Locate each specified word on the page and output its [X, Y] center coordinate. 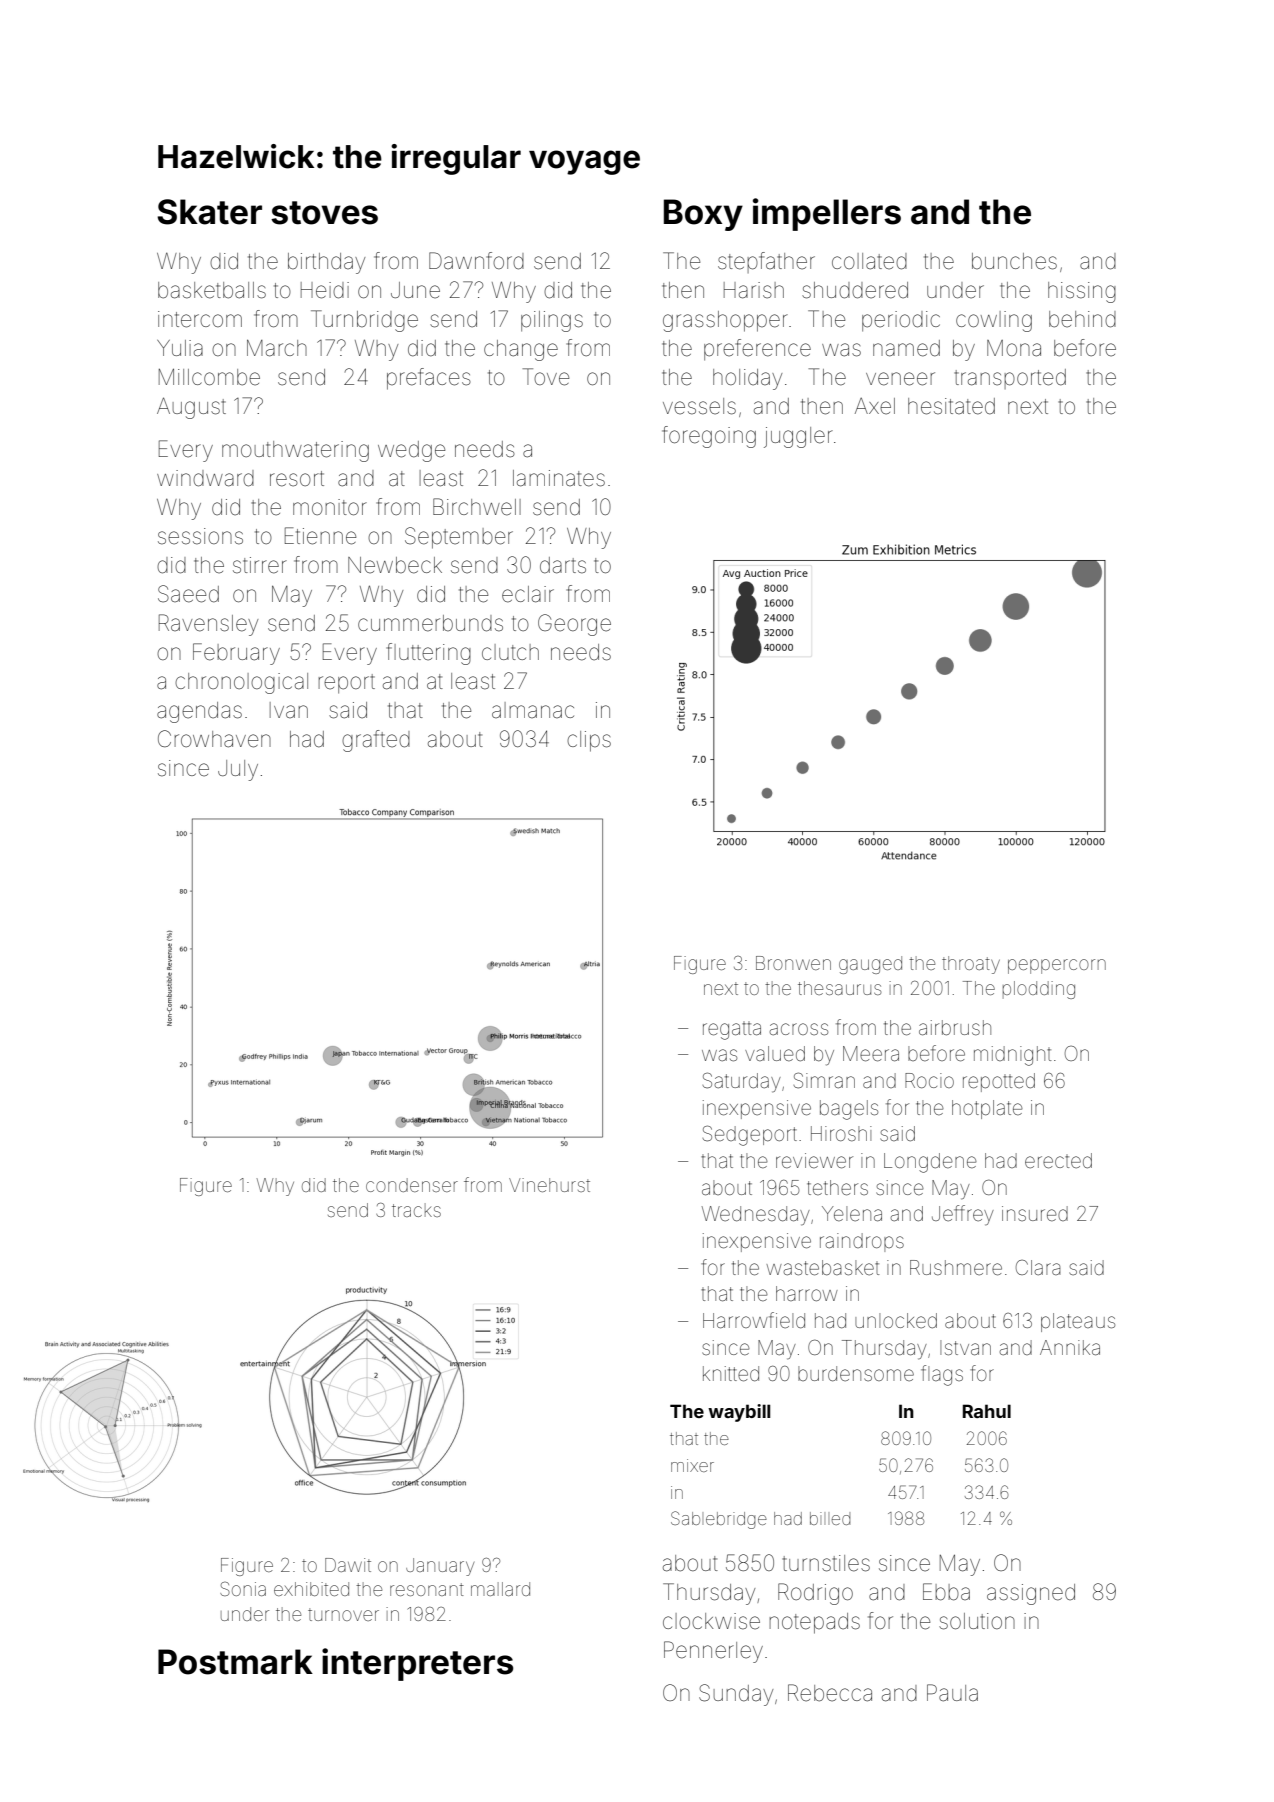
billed [830, 1518]
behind [1082, 319]
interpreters [417, 1664]
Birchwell [477, 507]
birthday [326, 263]
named [906, 348]
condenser [412, 1185]
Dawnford [476, 261]
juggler [798, 437]
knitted [731, 1374]
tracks [416, 1210]
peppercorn [1057, 966]
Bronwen [793, 963]
